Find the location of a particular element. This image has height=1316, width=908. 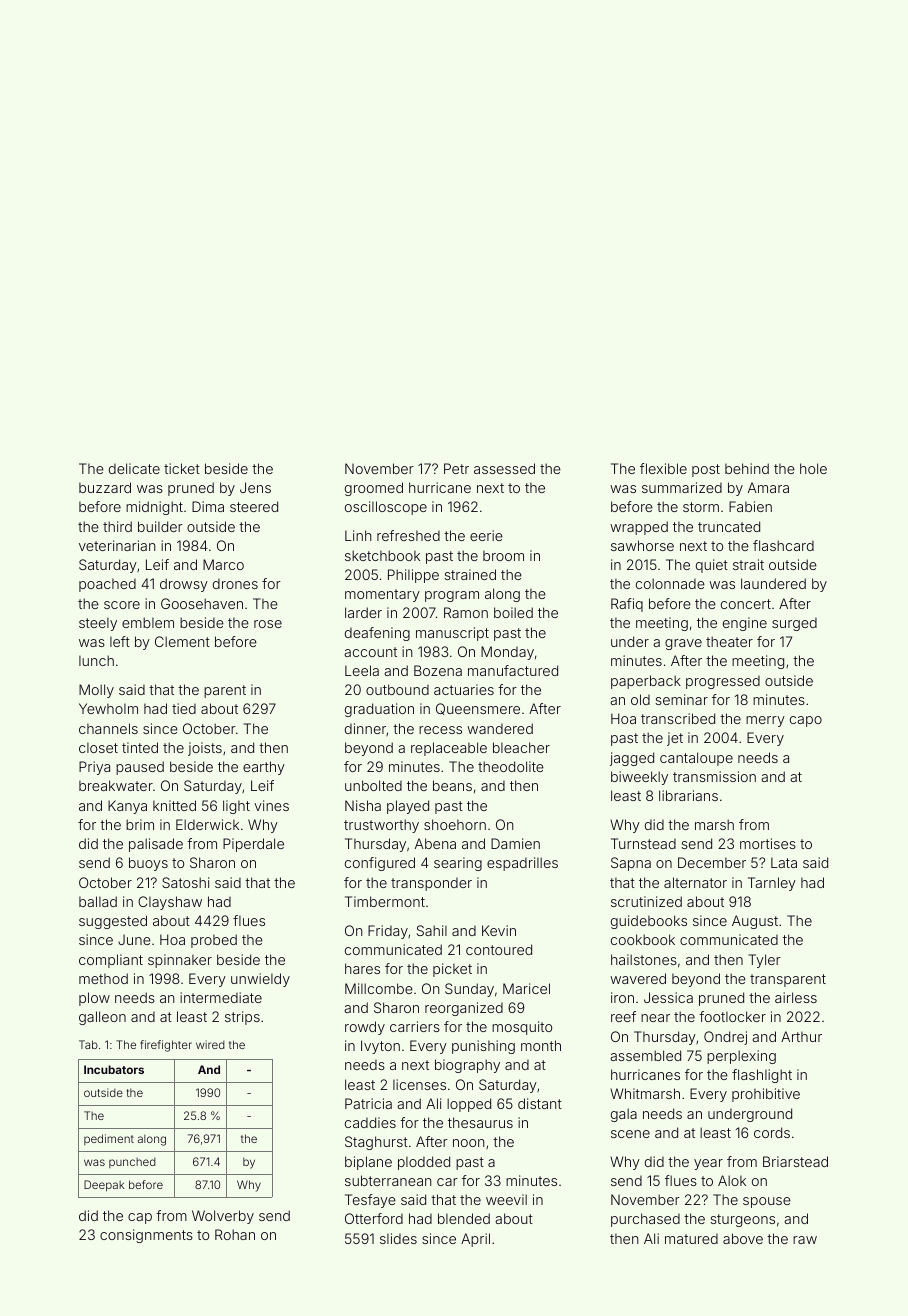

palisade is located at coordinates (156, 845).
